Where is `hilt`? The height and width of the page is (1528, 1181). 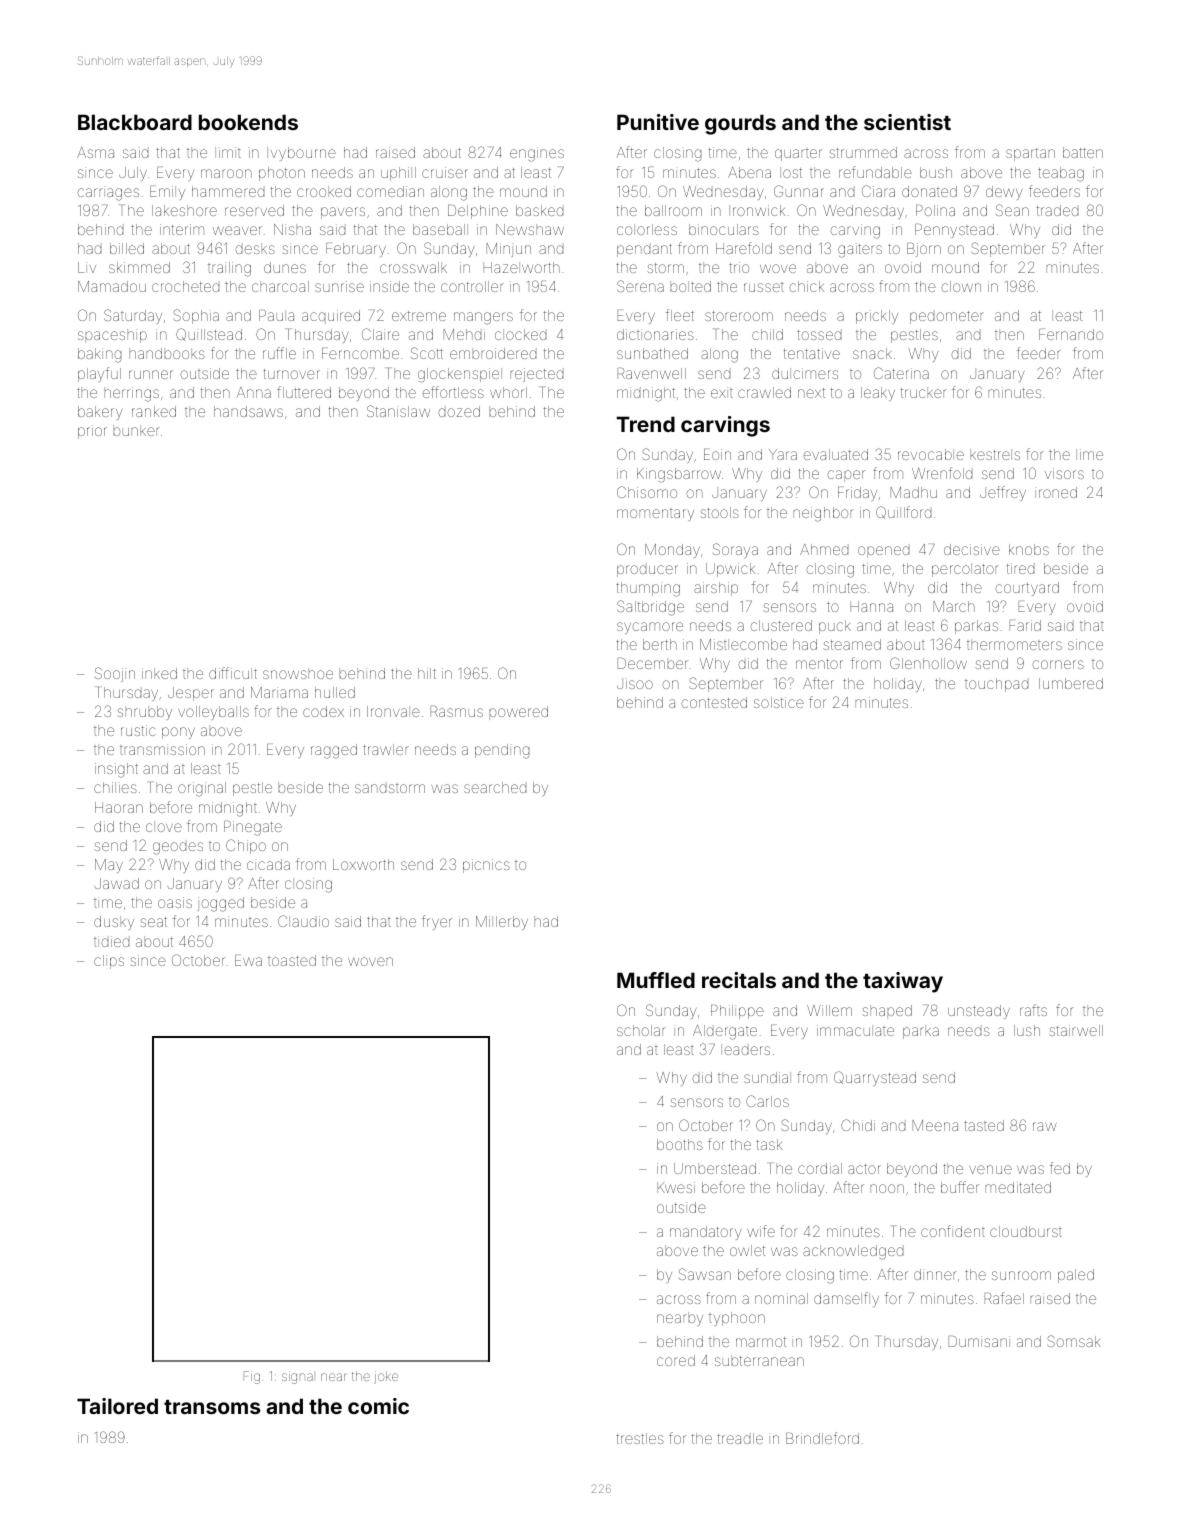 hilt is located at coordinates (427, 673).
